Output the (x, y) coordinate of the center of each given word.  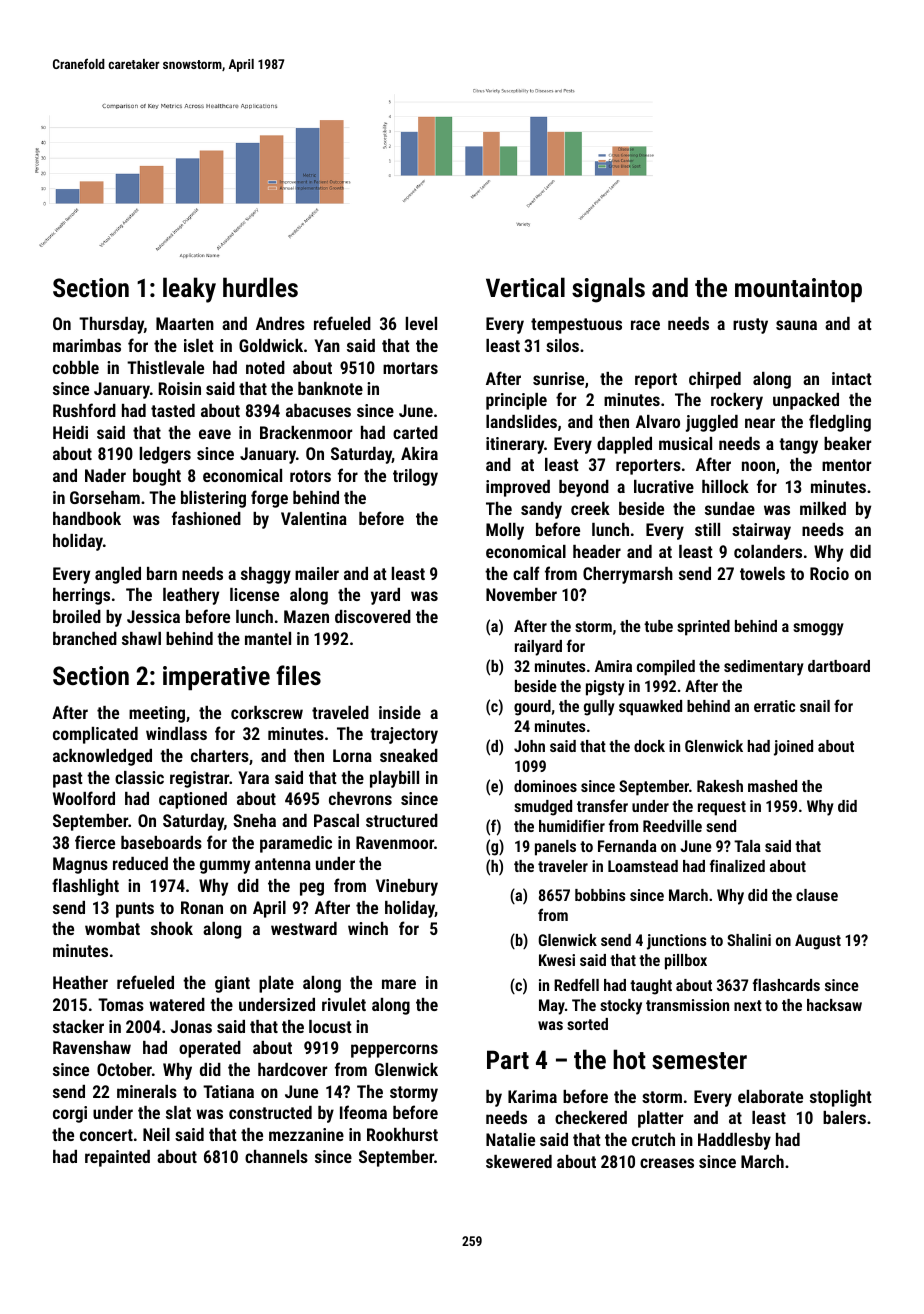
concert (106, 1135)
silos (562, 345)
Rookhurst (402, 1134)
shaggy (266, 575)
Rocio (829, 573)
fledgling (840, 423)
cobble (76, 367)
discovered (373, 616)
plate (276, 984)
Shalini (749, 940)
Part (508, 1059)
